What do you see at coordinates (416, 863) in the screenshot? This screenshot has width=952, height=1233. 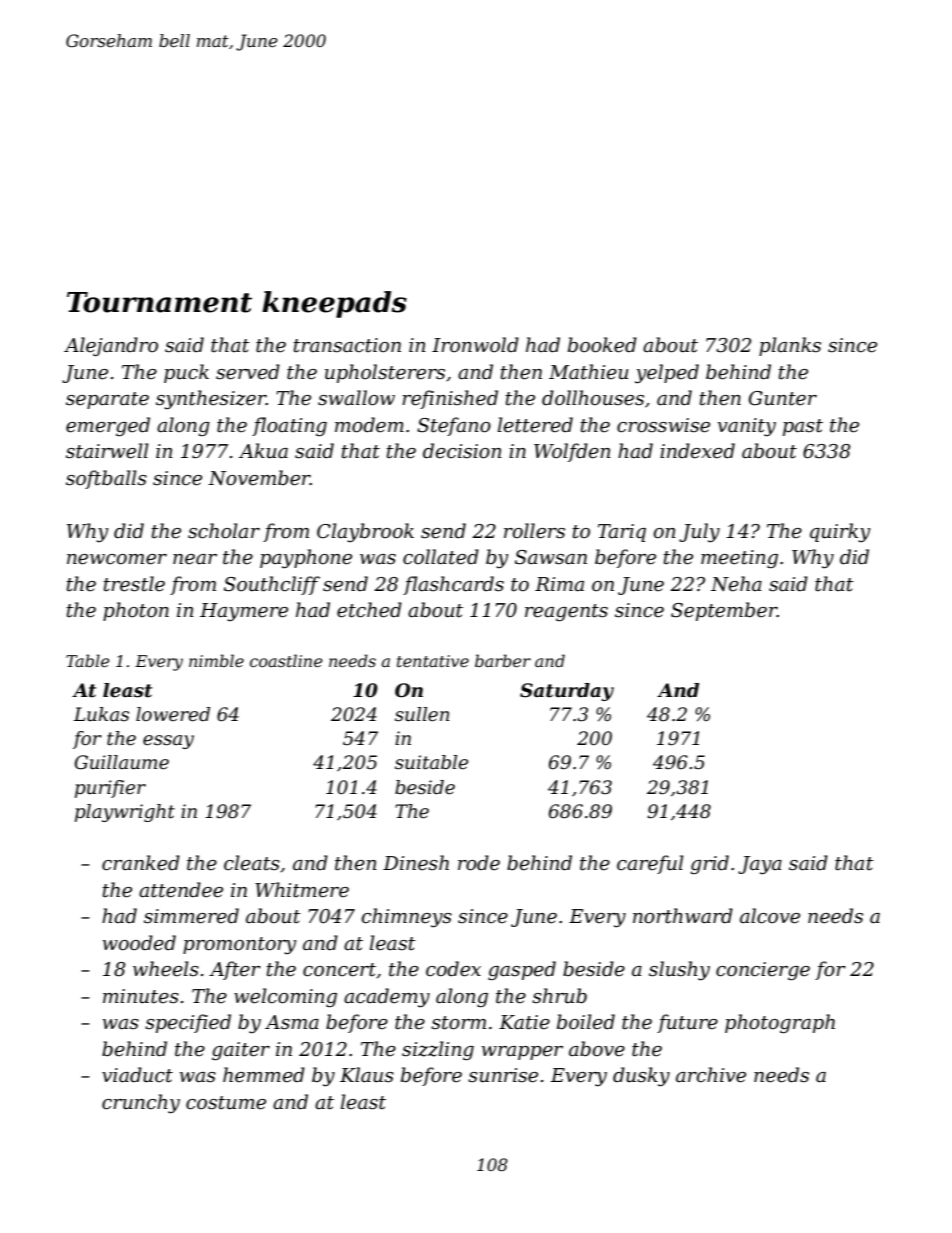 I see `Dinesh` at bounding box center [416, 863].
